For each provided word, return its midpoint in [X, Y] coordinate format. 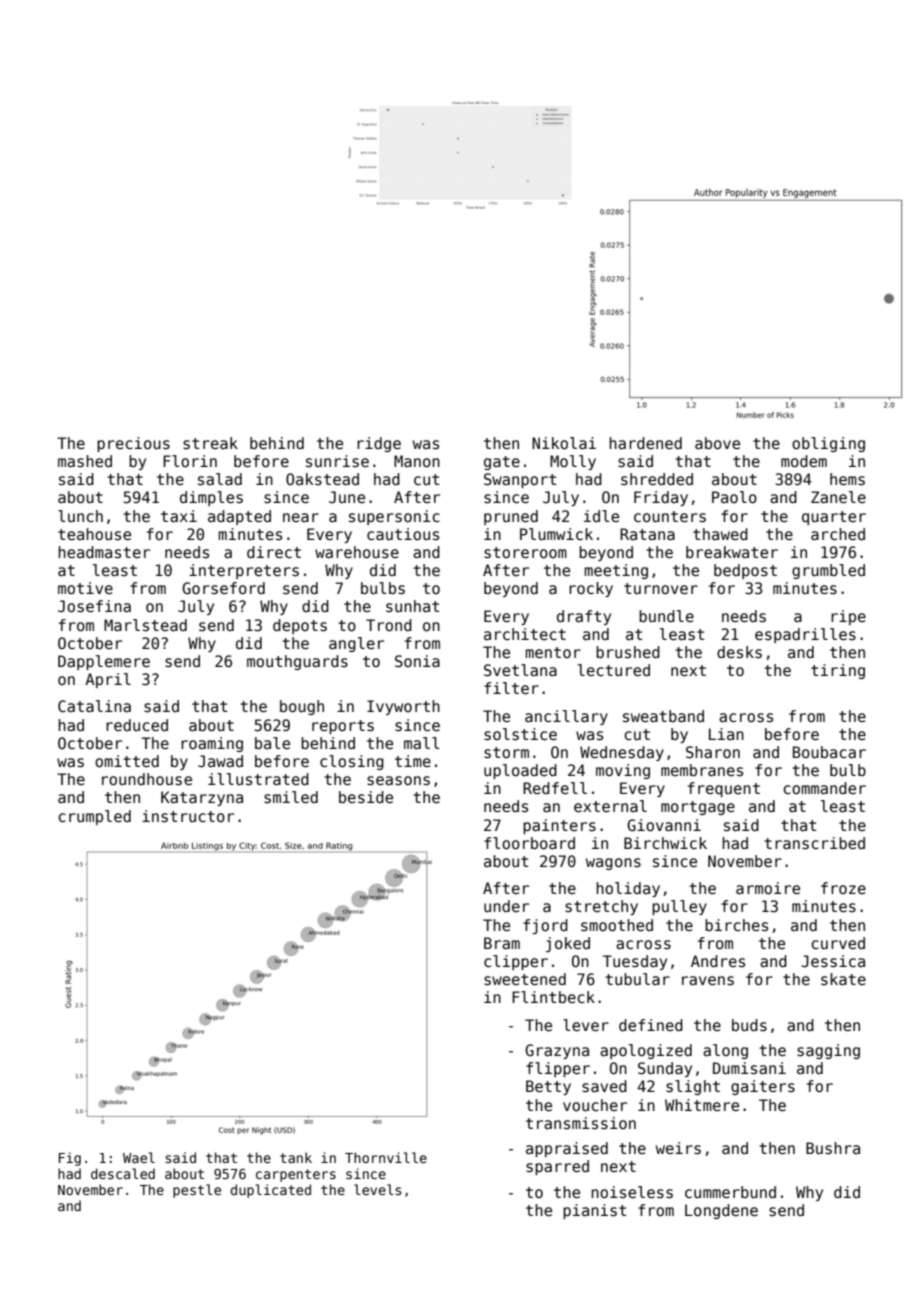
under [506, 906]
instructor [188, 816]
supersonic [394, 517]
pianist [595, 1211]
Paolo [734, 497]
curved [838, 943]
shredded [657, 479]
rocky [591, 589]
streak [210, 443]
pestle [197, 1191]
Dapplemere [104, 662]
